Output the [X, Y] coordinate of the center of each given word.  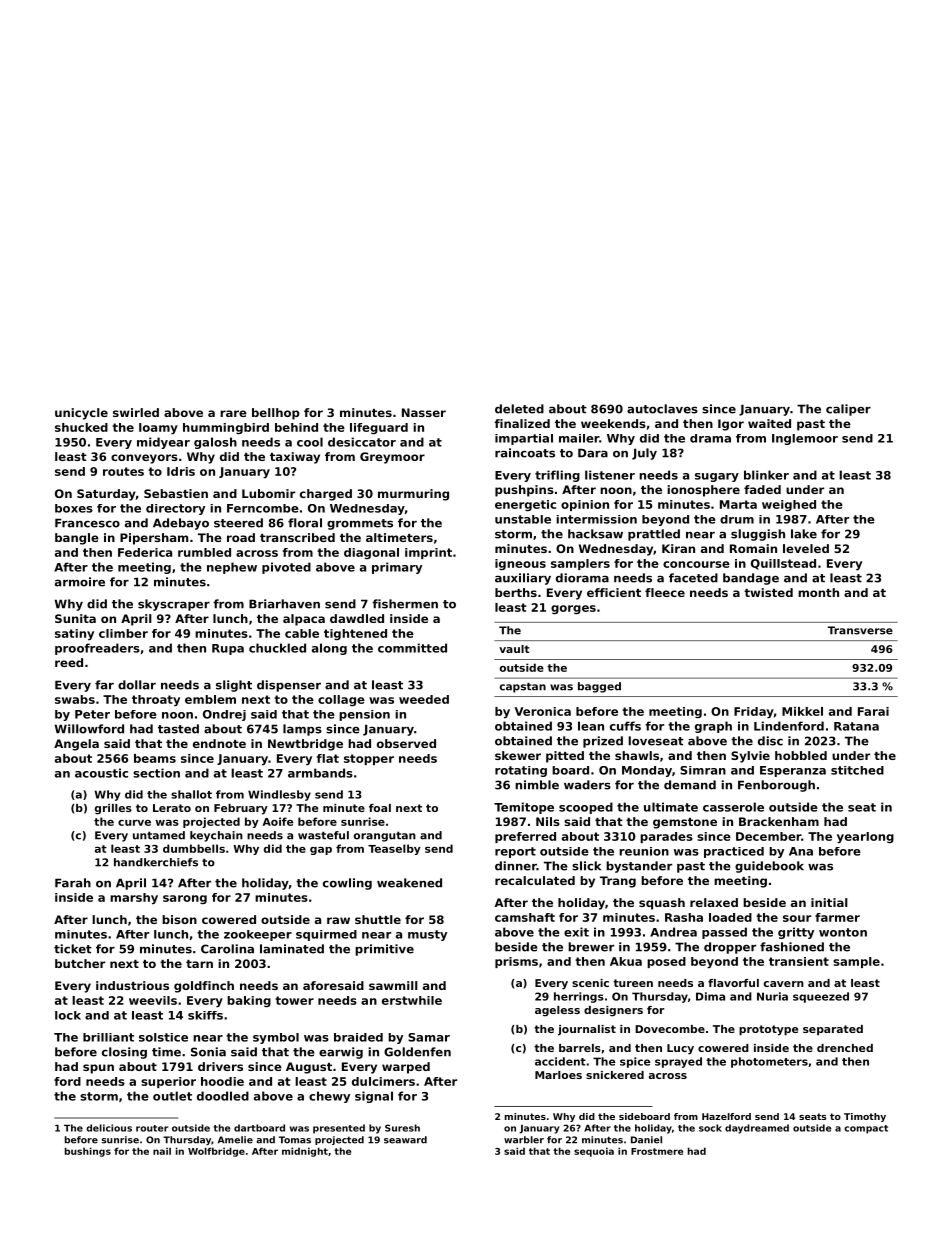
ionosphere [703, 491]
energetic [525, 505]
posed [666, 962]
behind [296, 427]
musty [427, 935]
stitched [857, 770]
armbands [320, 773]
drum [737, 519]
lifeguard [379, 428]
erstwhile [412, 1000]
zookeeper [258, 935]
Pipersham [154, 539]
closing [124, 1053]
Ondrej [224, 715]
